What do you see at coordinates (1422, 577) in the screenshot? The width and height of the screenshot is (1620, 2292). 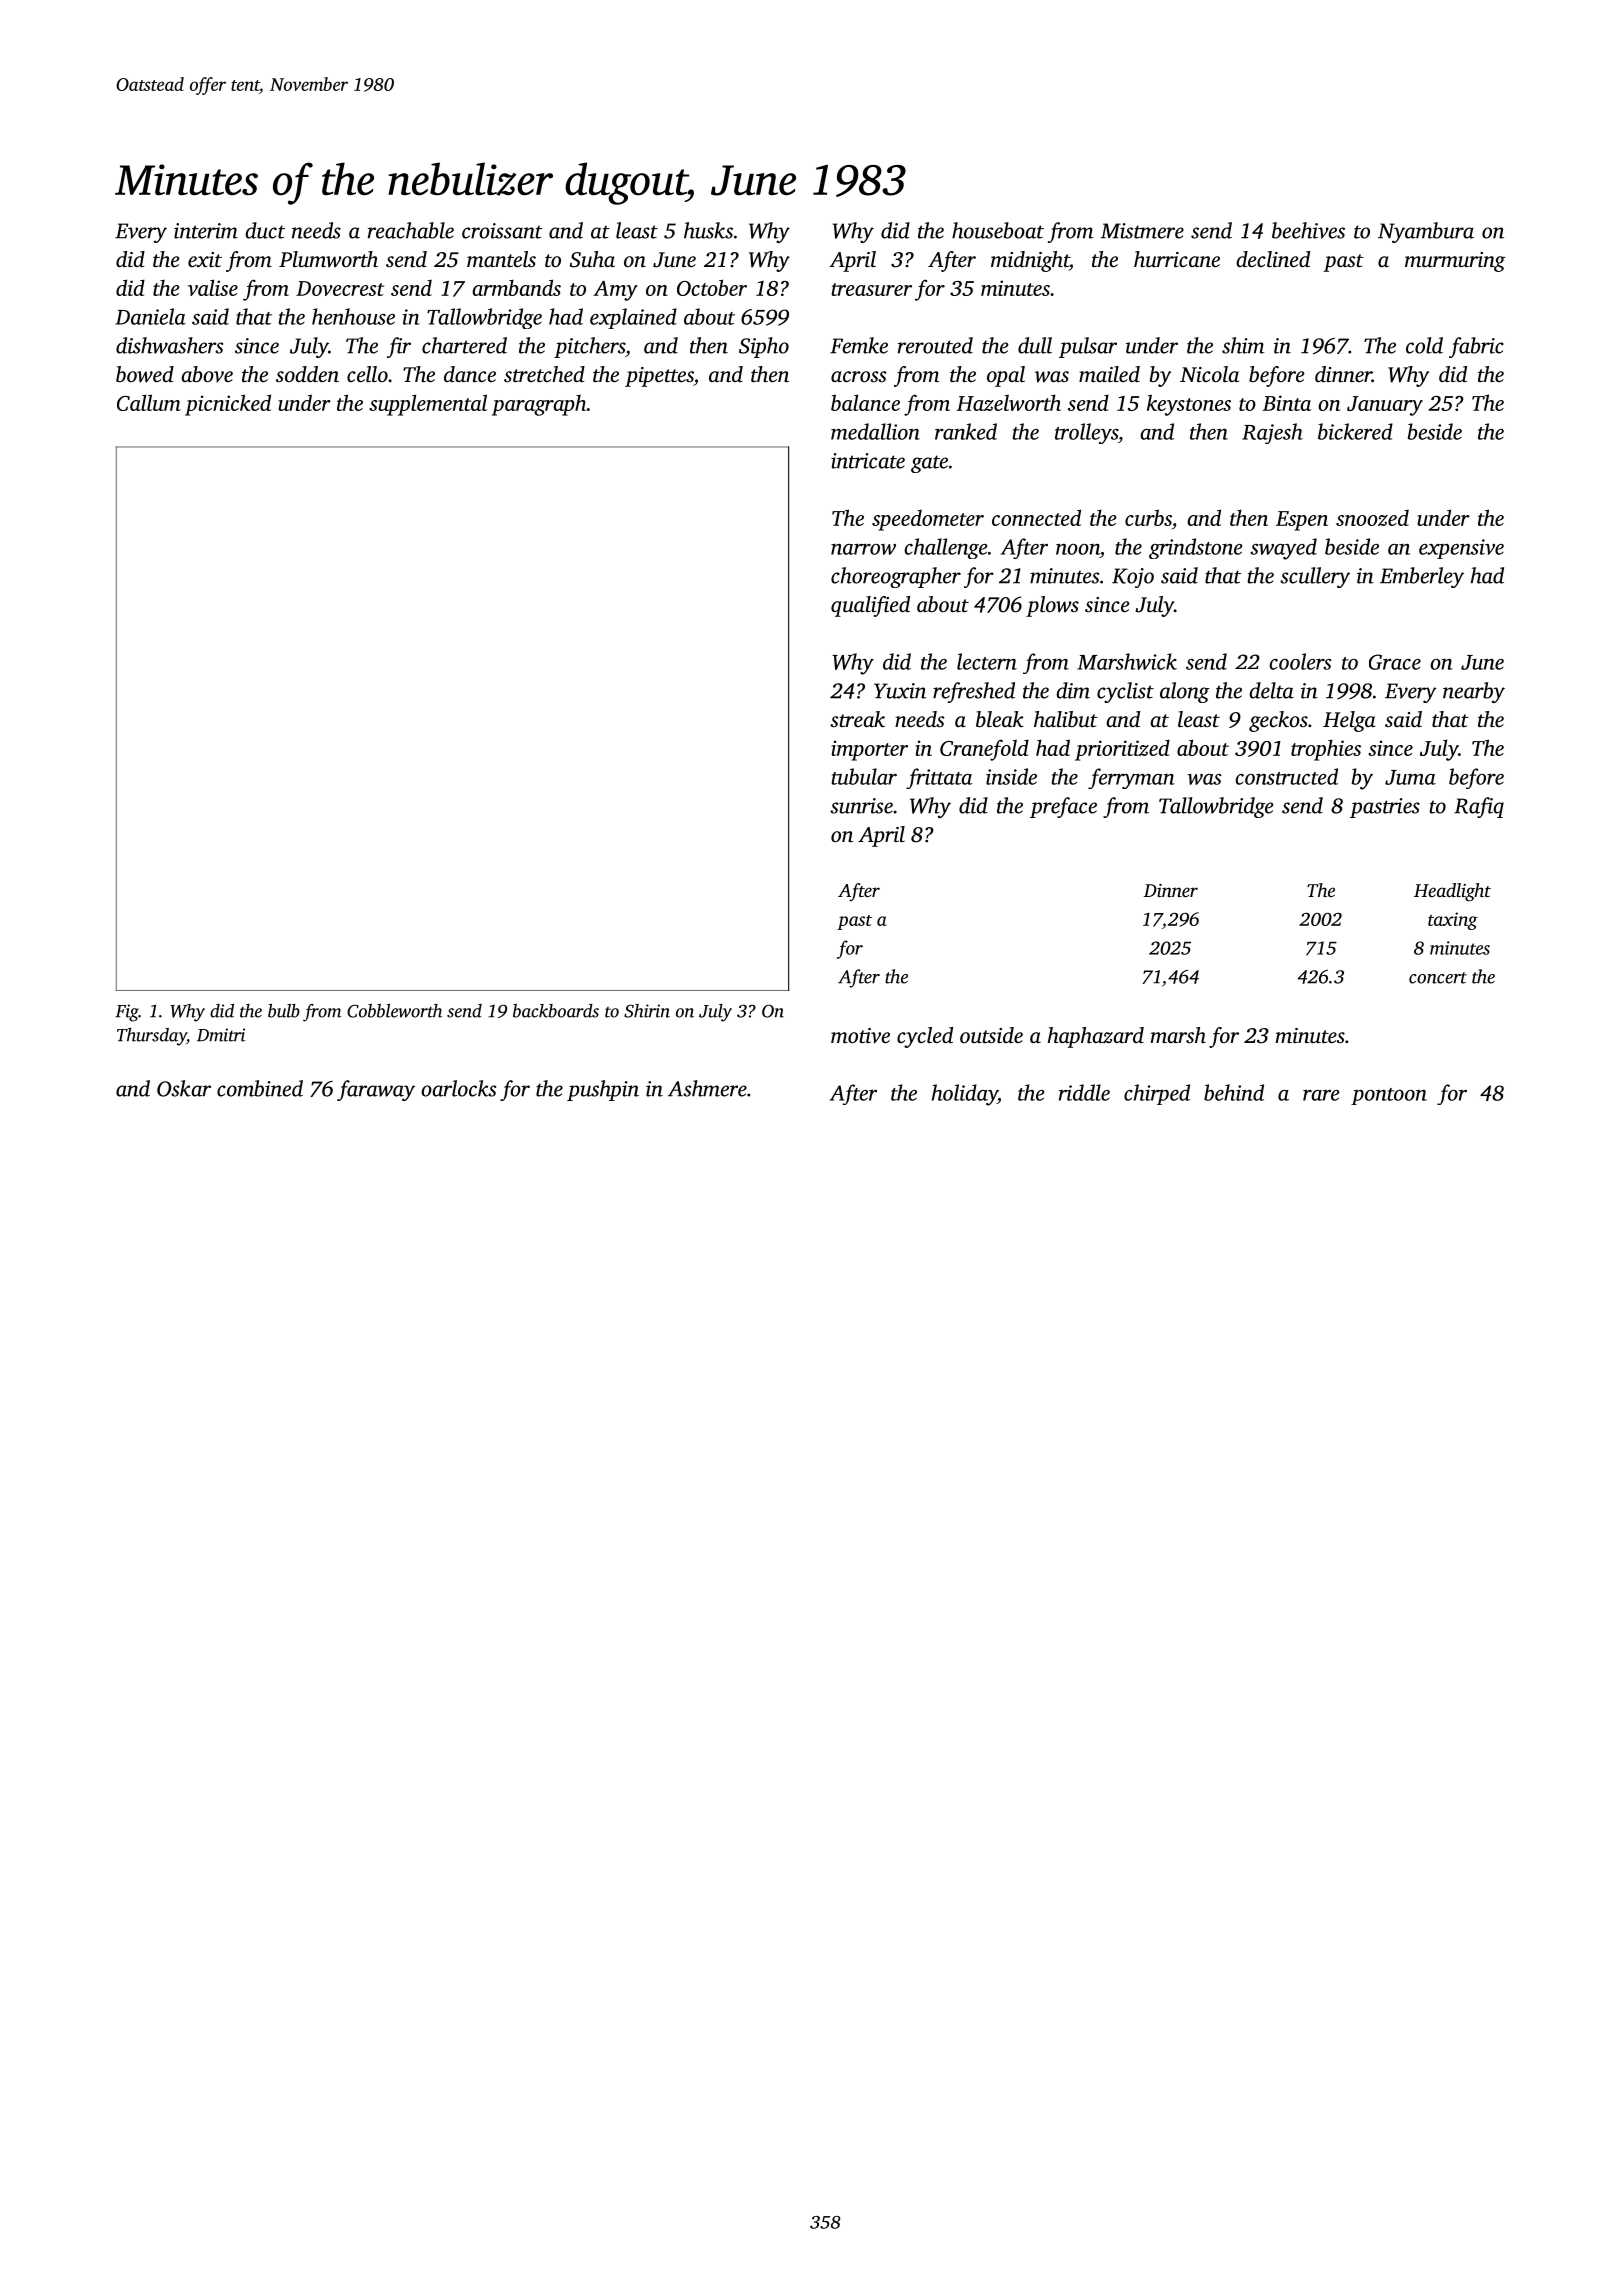 I see `Emberley` at bounding box center [1422, 577].
